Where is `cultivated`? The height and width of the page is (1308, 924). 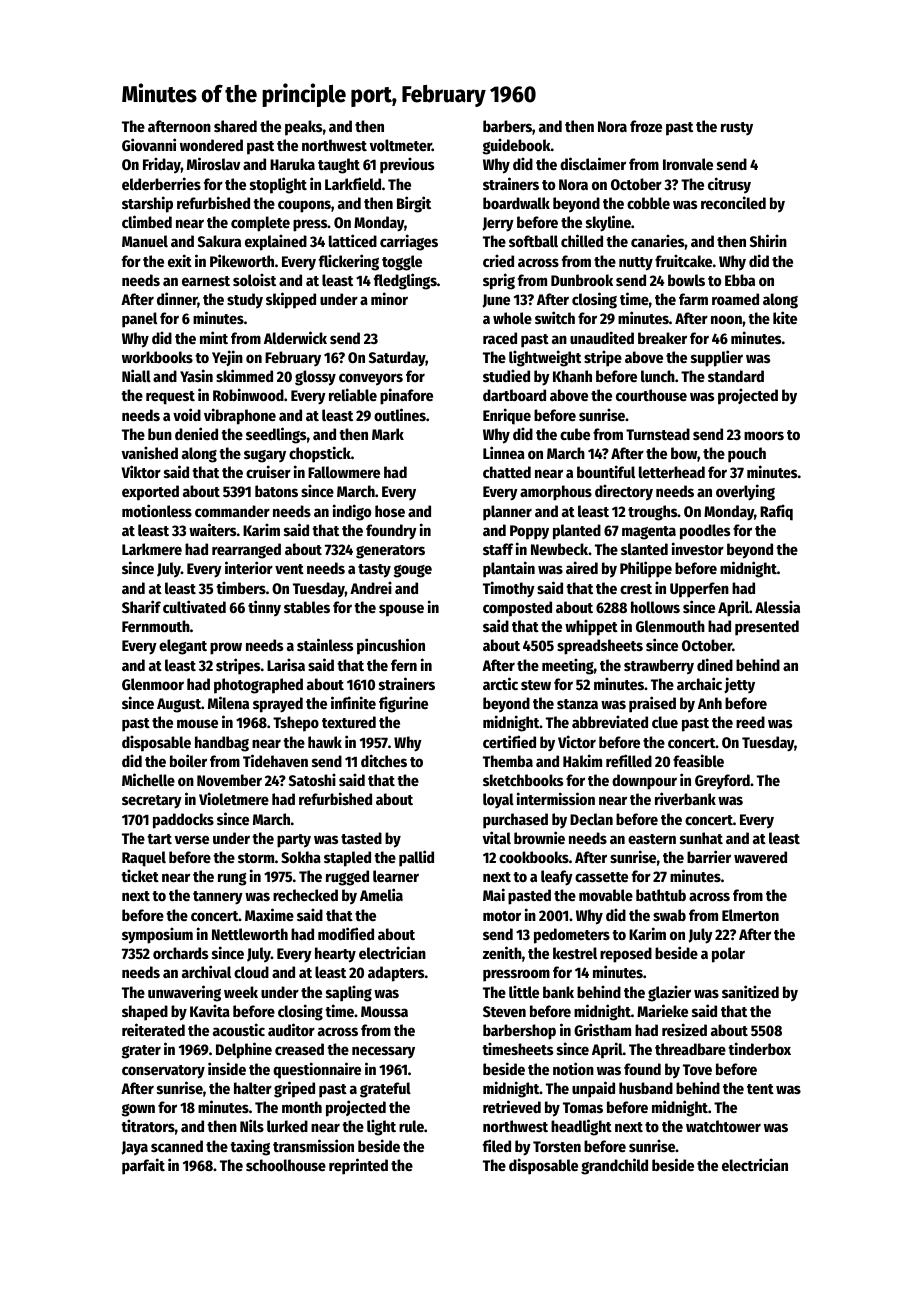 cultivated is located at coordinates (194, 606).
